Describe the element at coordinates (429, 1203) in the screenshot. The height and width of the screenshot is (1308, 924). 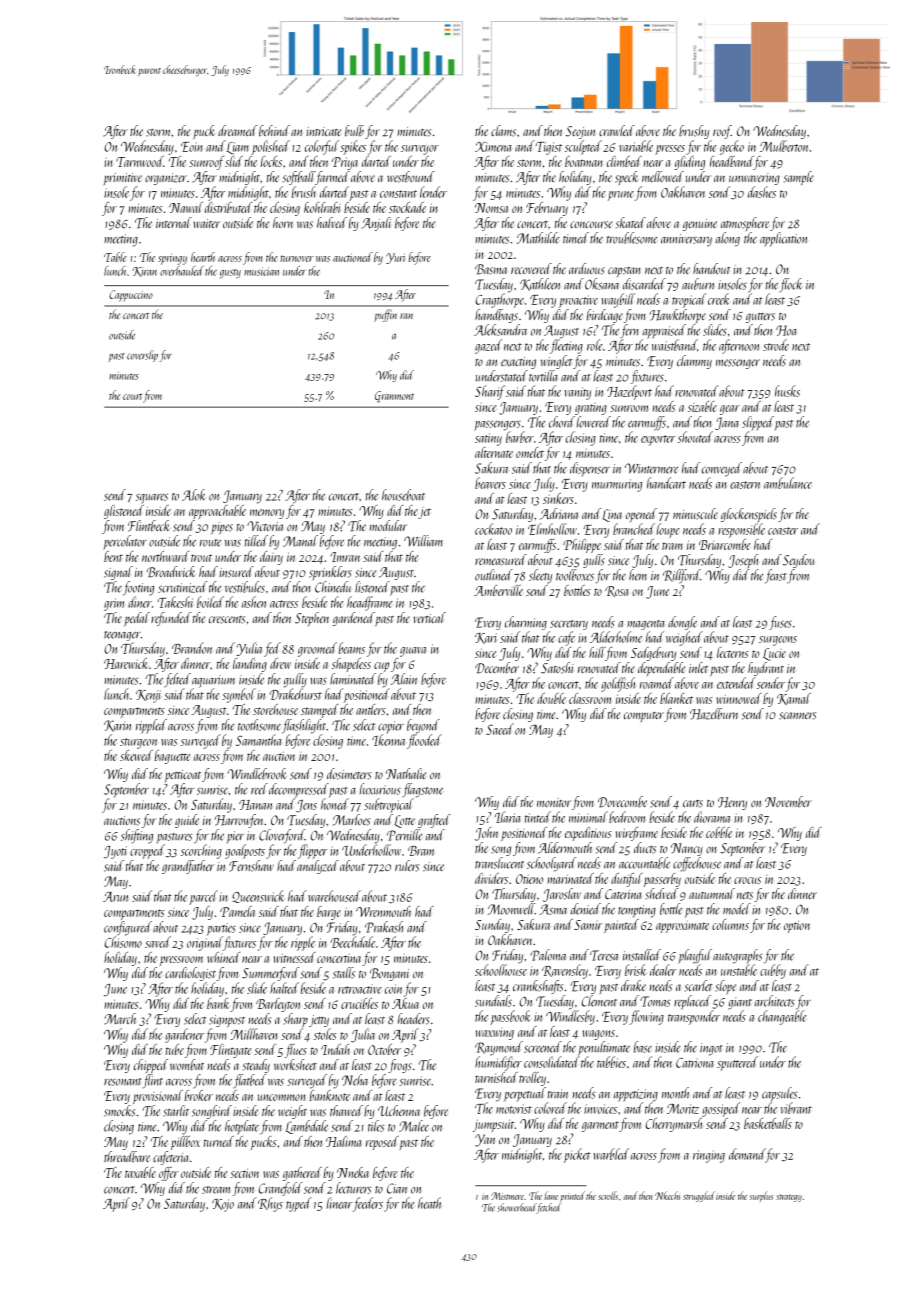
I see `heath` at that location.
